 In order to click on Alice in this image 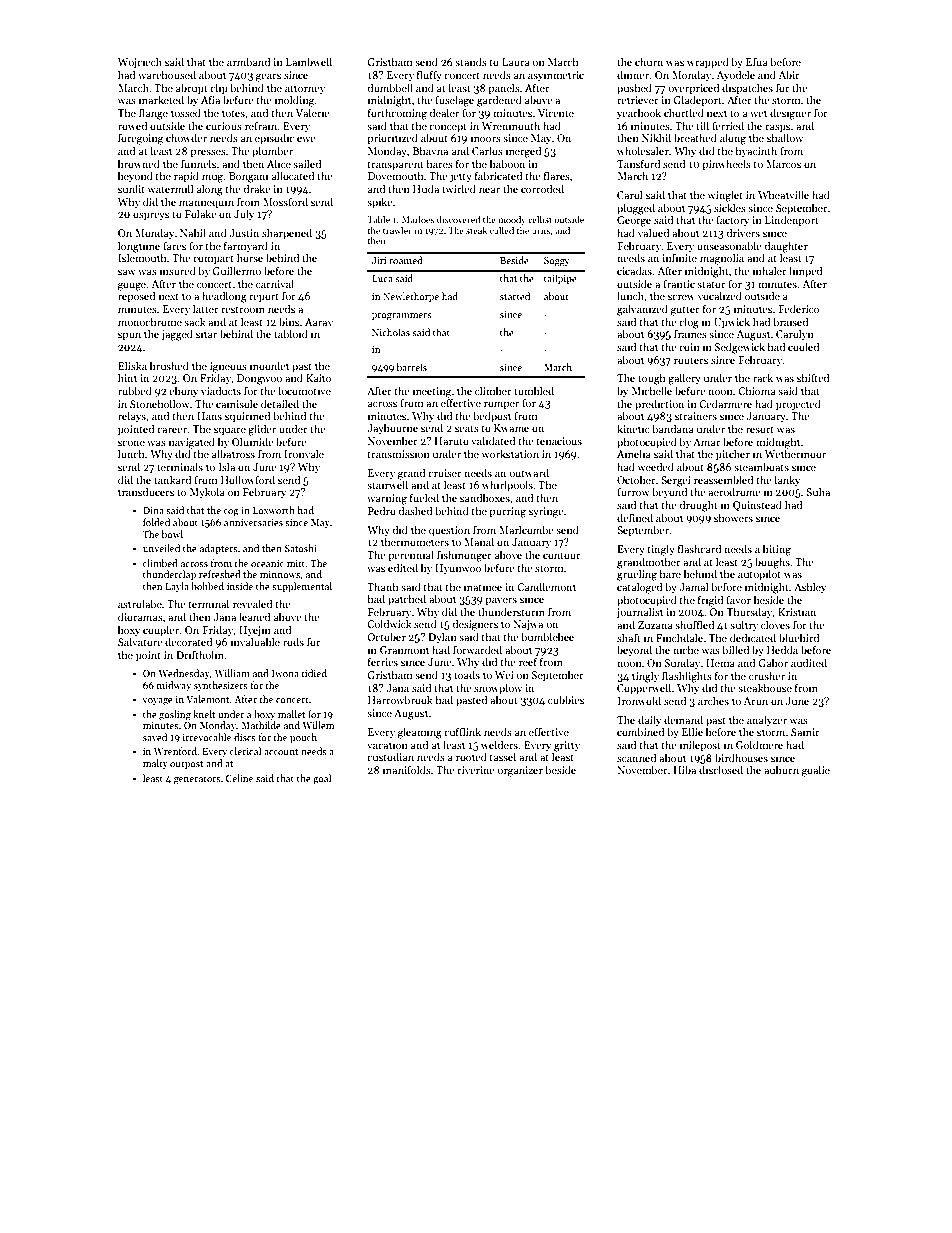, I will do `click(279, 163)`.
